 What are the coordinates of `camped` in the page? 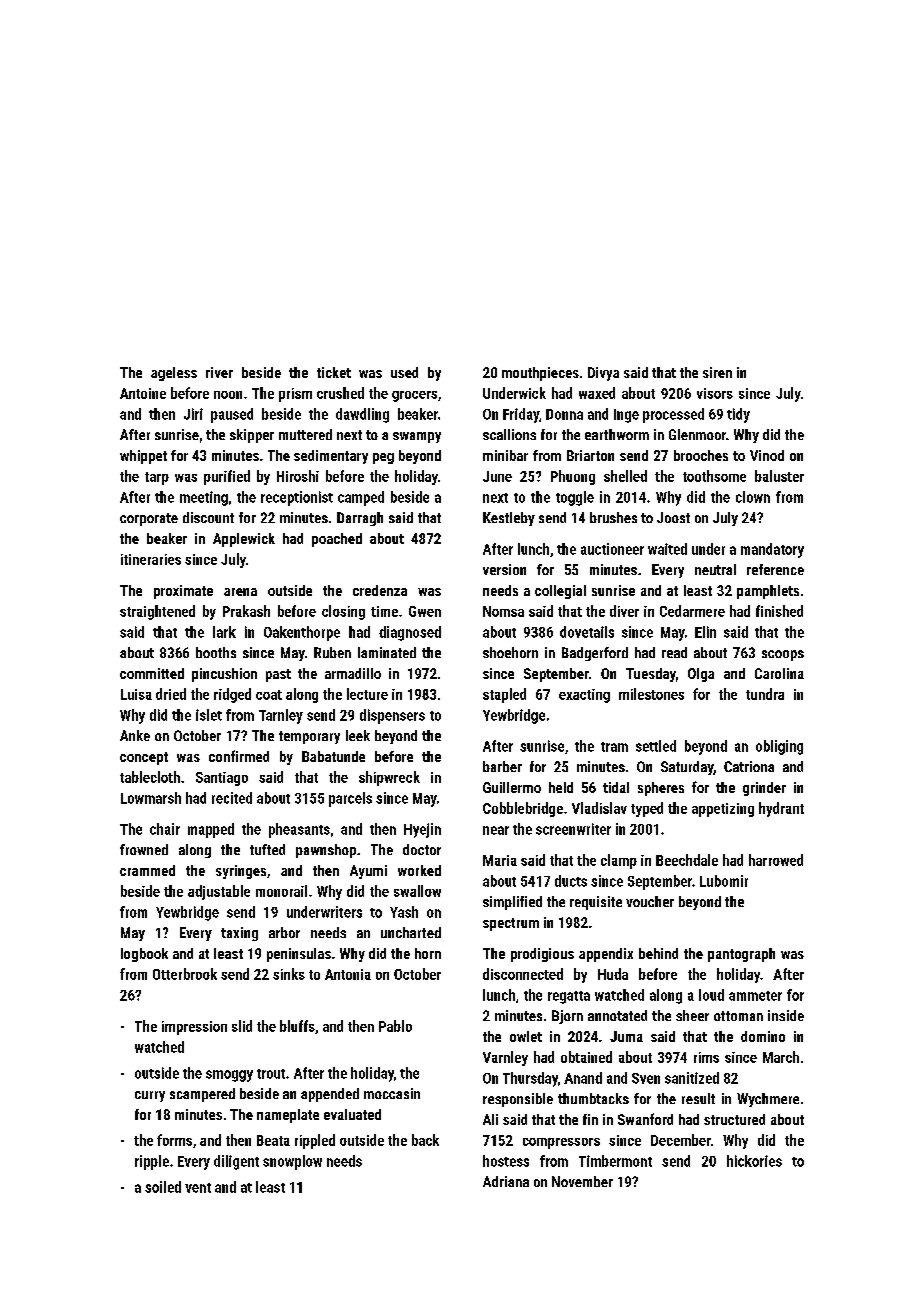 It's located at (361, 498).
